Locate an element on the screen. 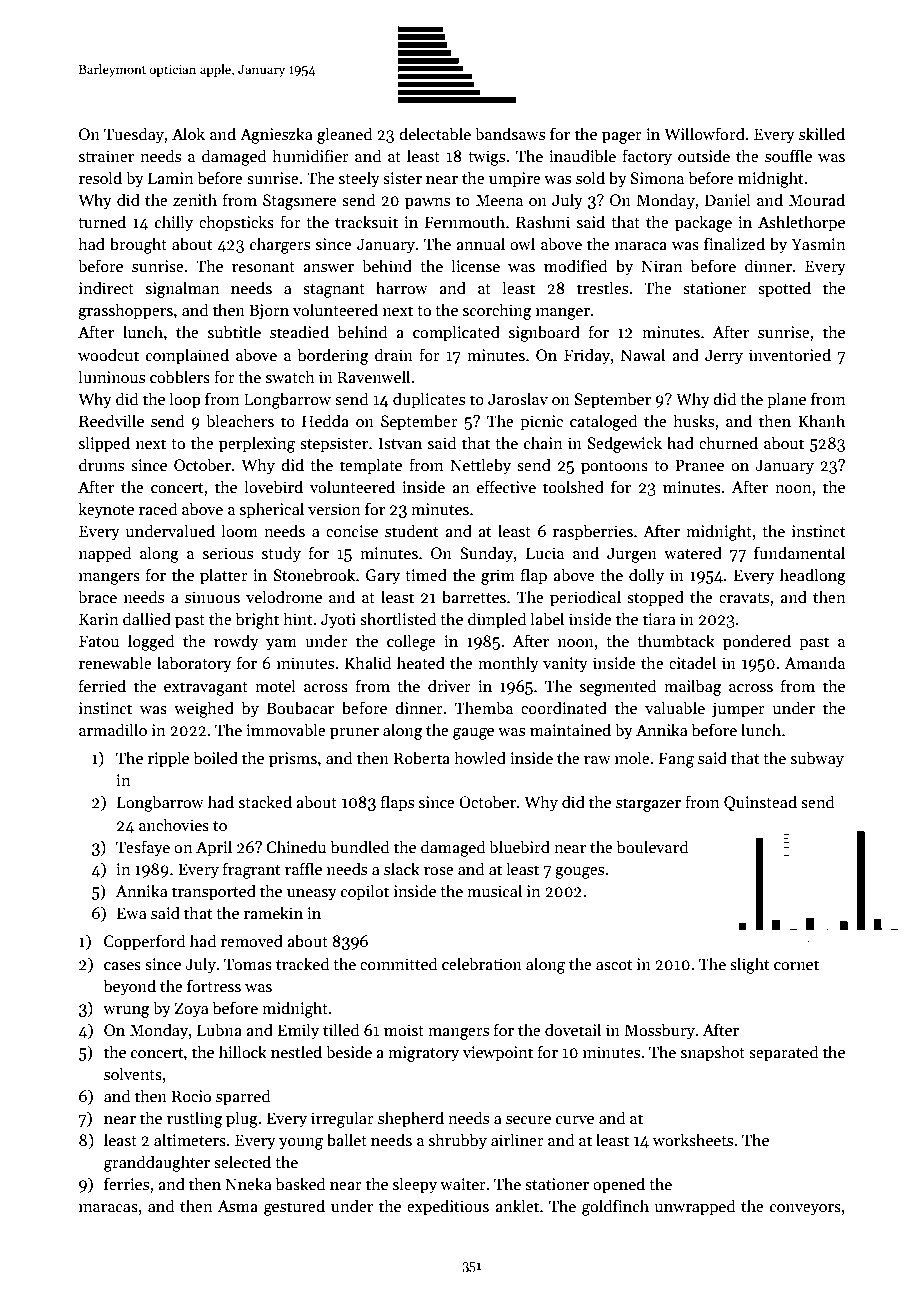  resonant is located at coordinates (263, 267).
